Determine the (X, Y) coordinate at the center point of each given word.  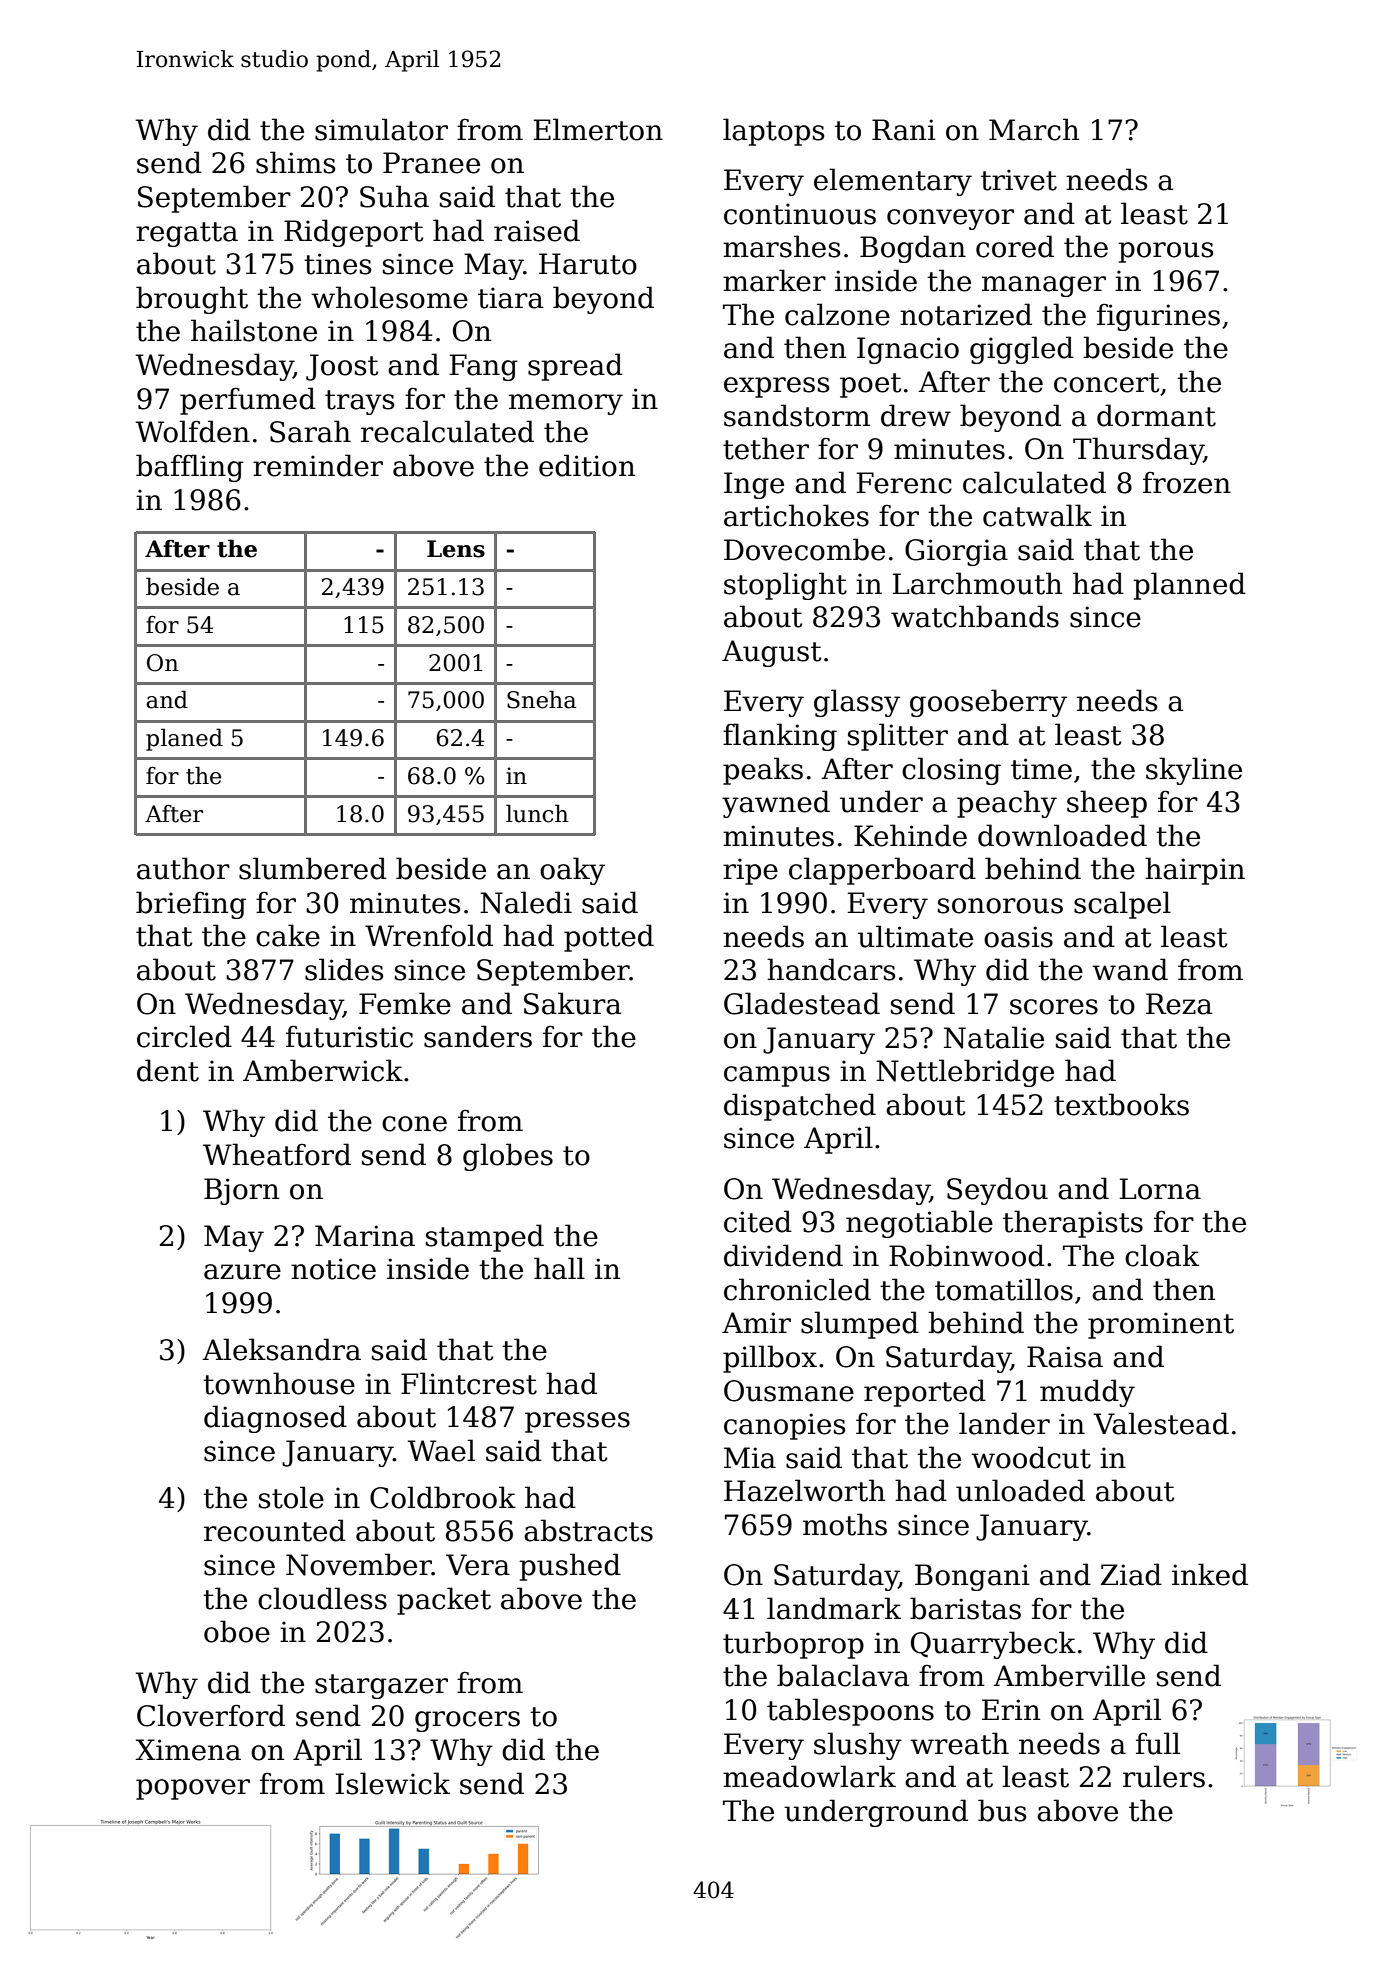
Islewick (393, 1783)
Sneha (541, 699)
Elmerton (598, 129)
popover (193, 1789)
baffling (190, 468)
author (183, 868)
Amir (756, 1322)
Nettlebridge (965, 1073)
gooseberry (988, 703)
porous (1165, 252)
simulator (381, 129)
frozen (1187, 482)
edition (587, 465)
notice (333, 1269)
